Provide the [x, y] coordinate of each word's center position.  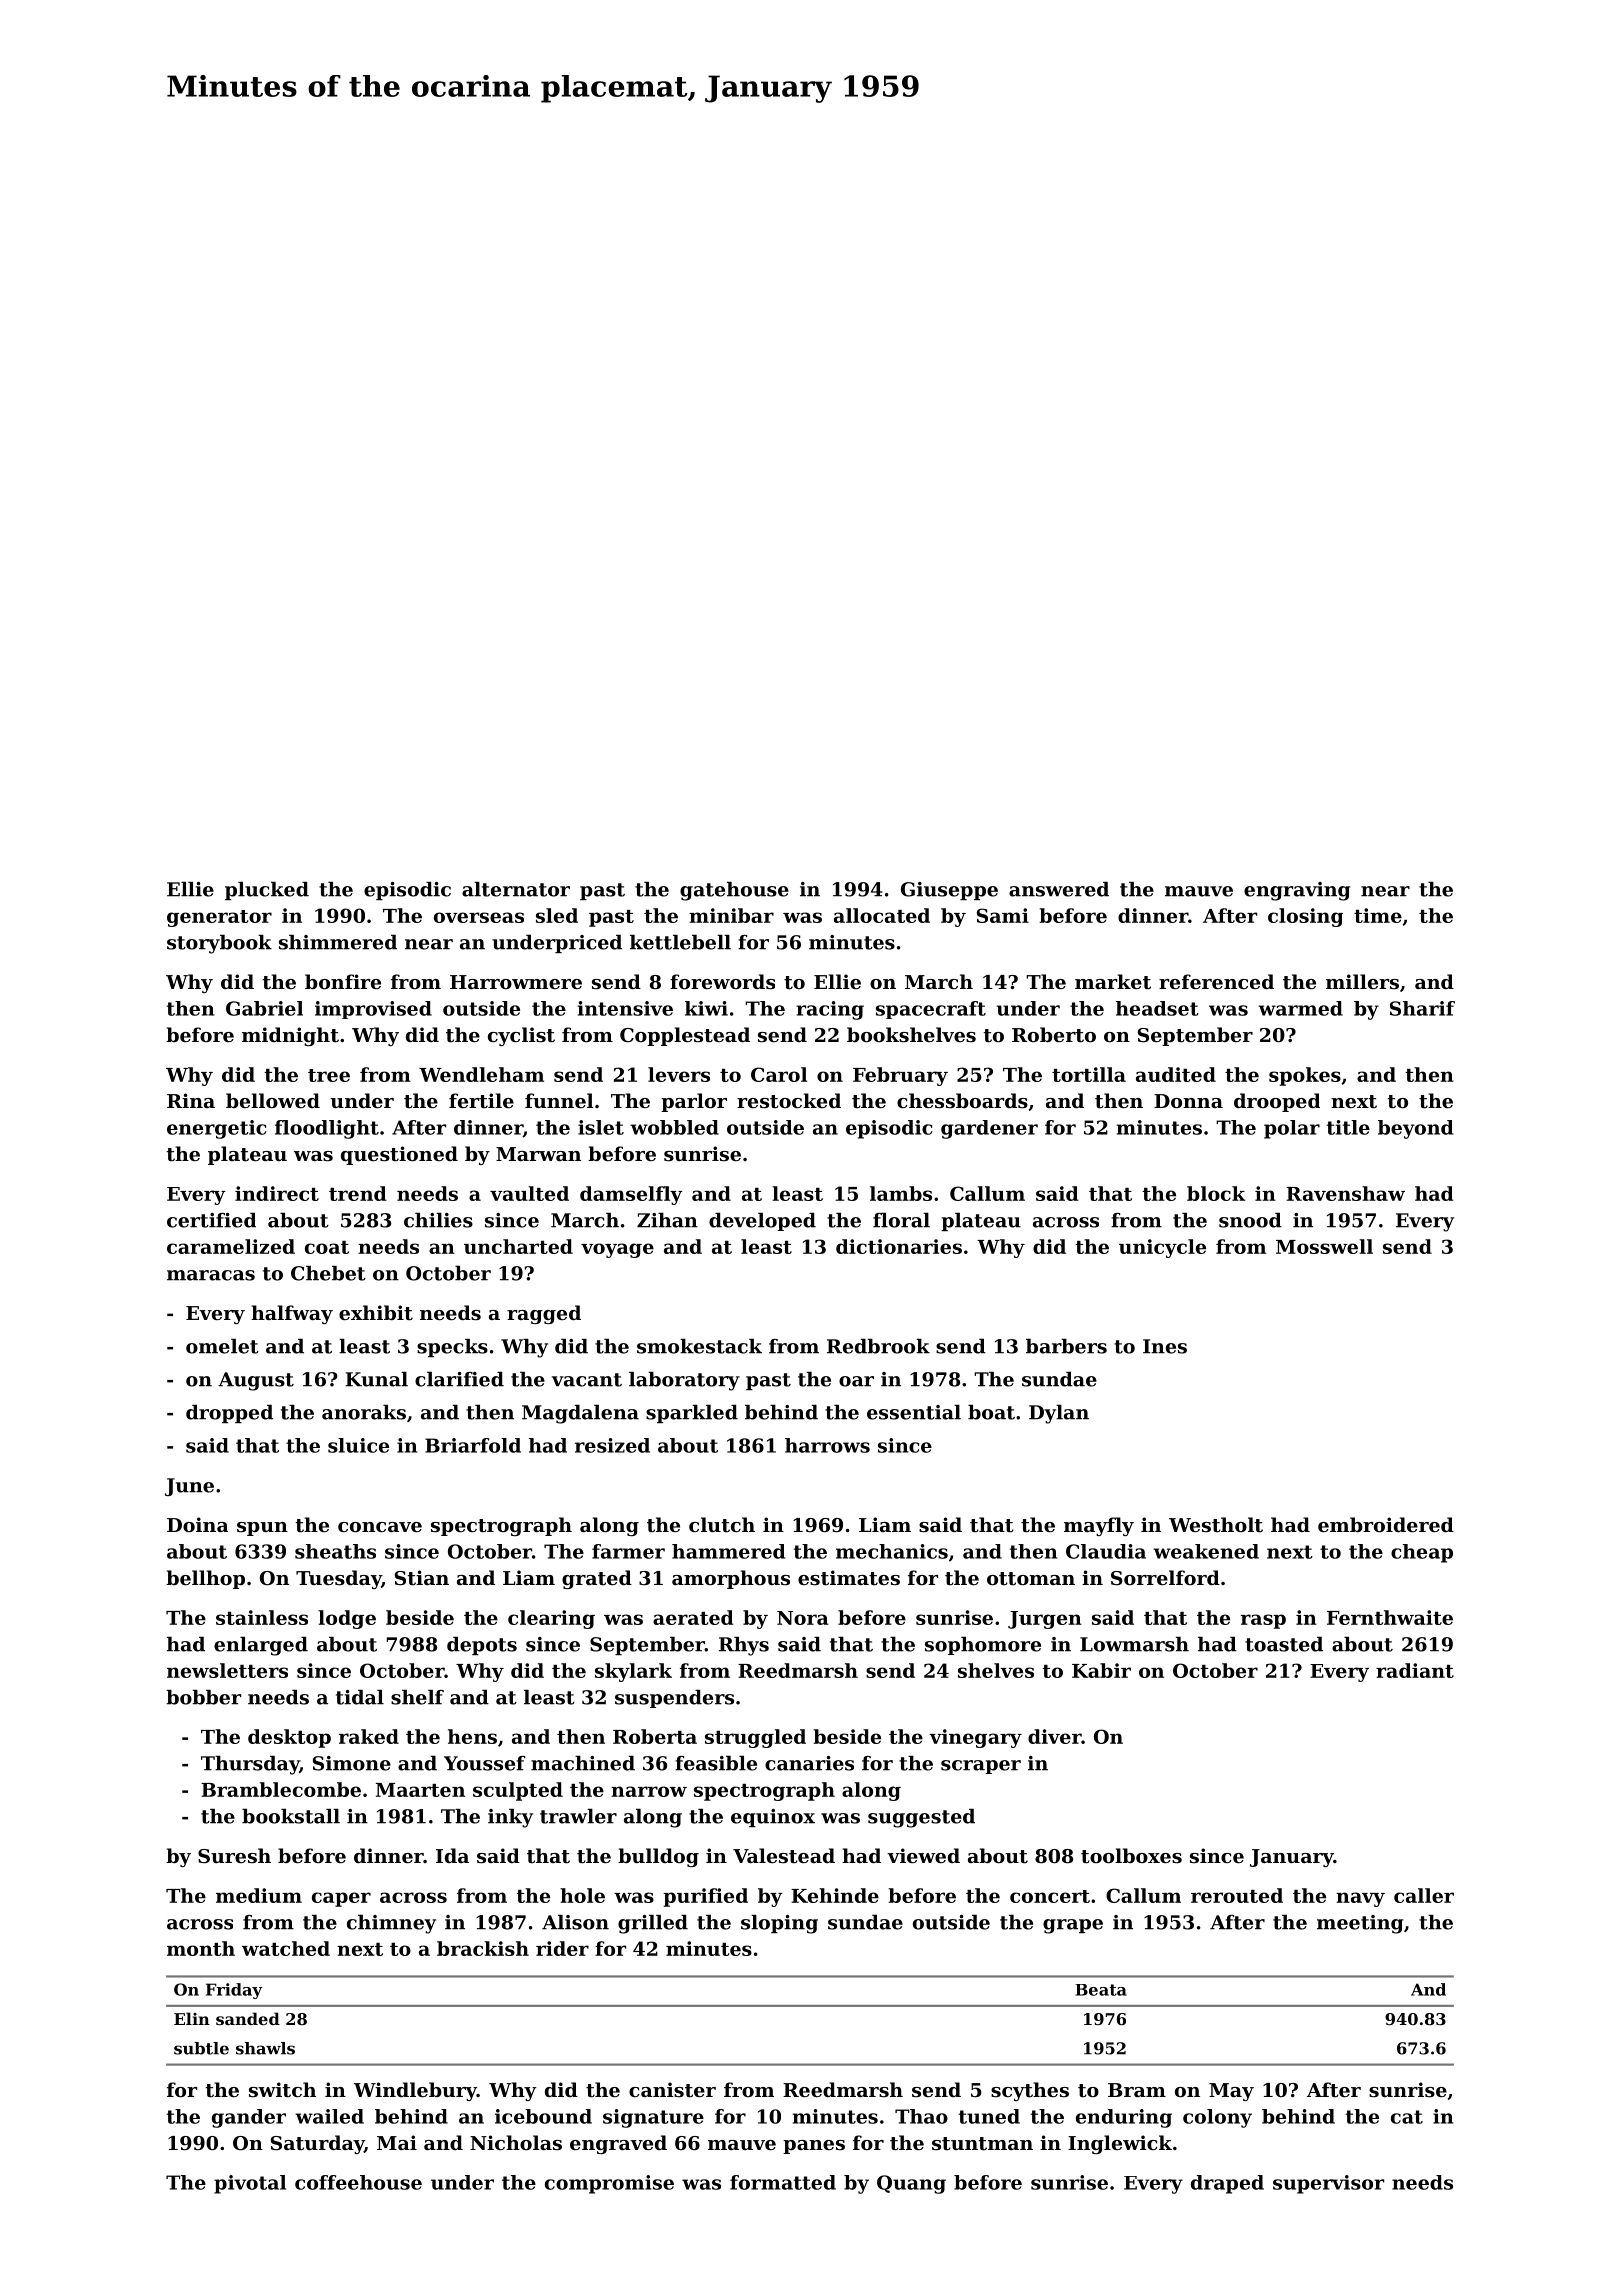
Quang [911, 2184]
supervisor [1328, 2184]
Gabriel [264, 1008]
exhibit [376, 1313]
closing [1305, 917]
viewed [923, 1855]
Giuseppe [949, 891]
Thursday [250, 1765]
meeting [1360, 1924]
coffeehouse [358, 2182]
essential [914, 1412]
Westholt [1216, 1525]
